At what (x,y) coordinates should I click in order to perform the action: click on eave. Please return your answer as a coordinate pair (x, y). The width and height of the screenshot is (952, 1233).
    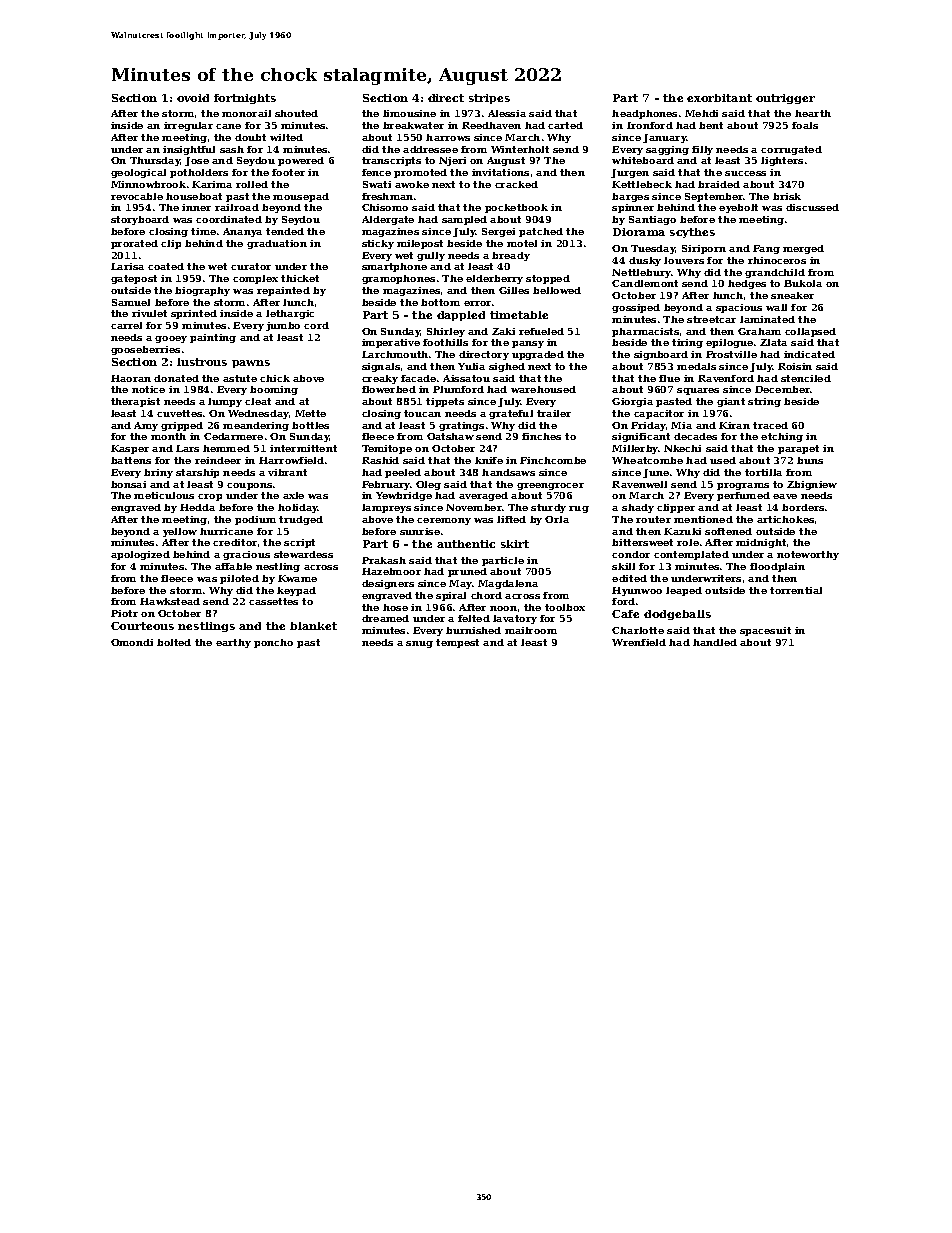
    Looking at the image, I should click on (785, 496).
